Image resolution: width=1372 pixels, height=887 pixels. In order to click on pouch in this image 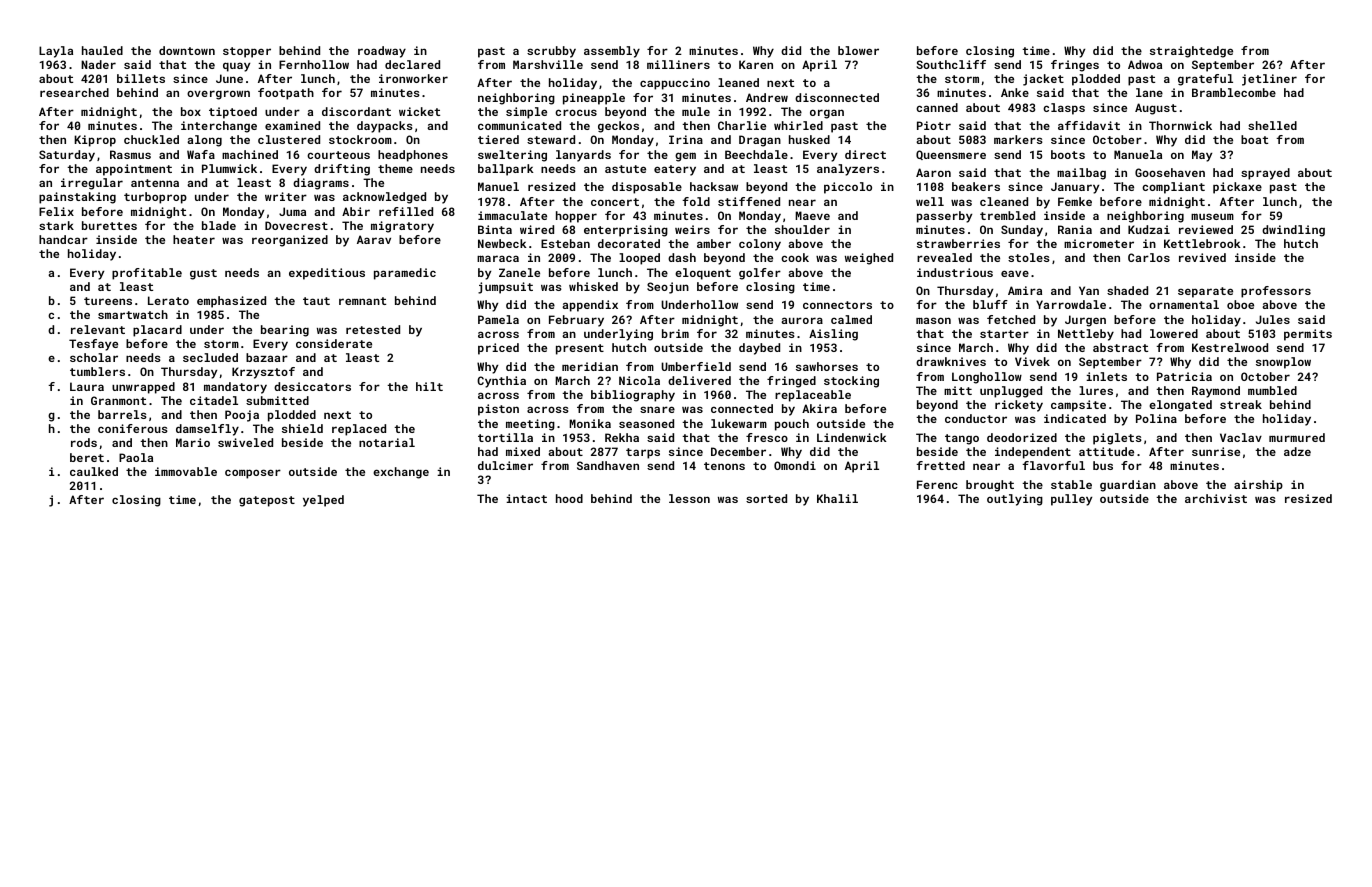, I will do `click(792, 425)`.
